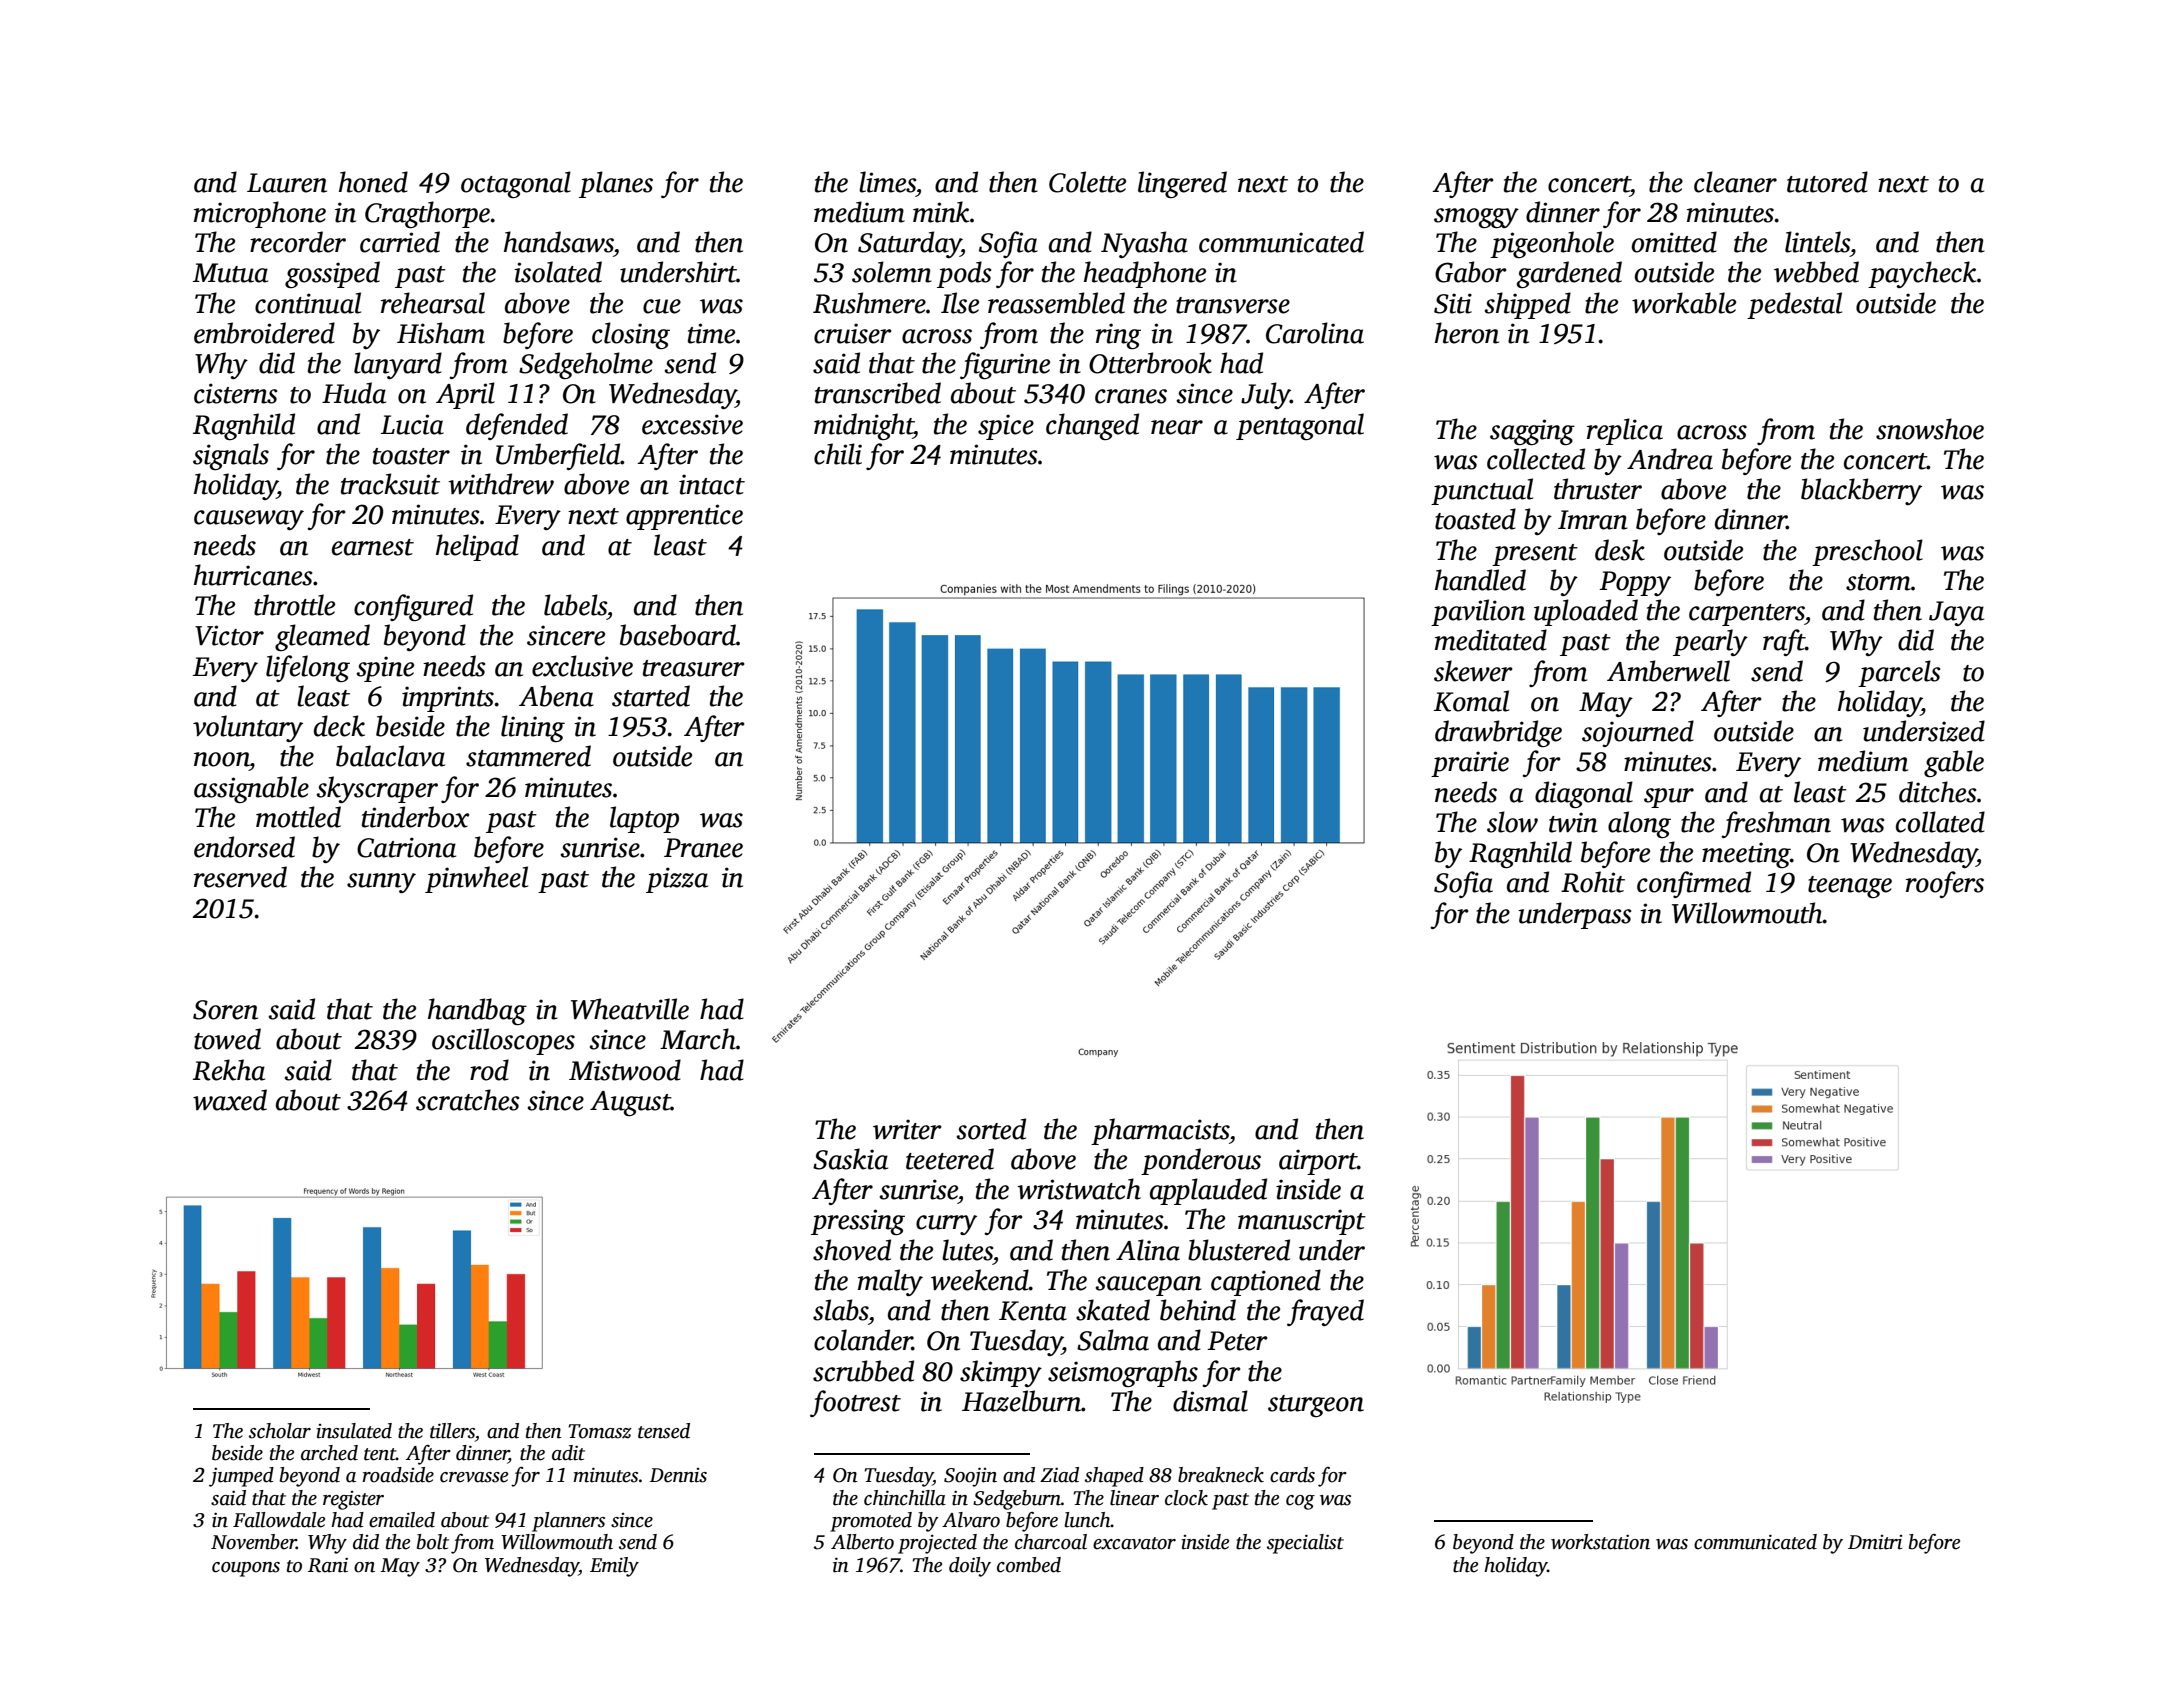  Describe the element at coordinates (1160, 1131) in the image. I see `pharmacists` at that location.
